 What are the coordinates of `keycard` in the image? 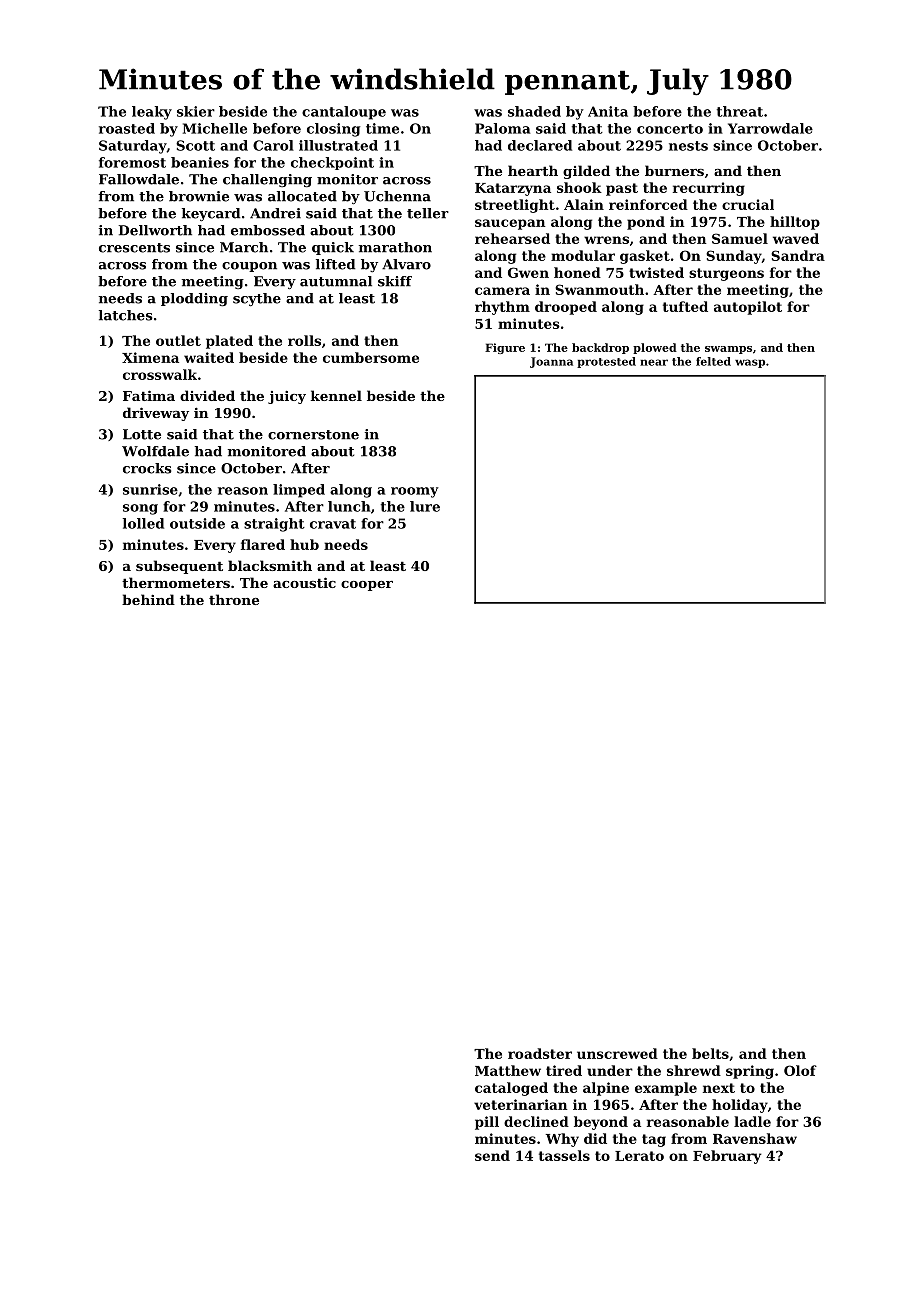 It's located at (211, 214).
